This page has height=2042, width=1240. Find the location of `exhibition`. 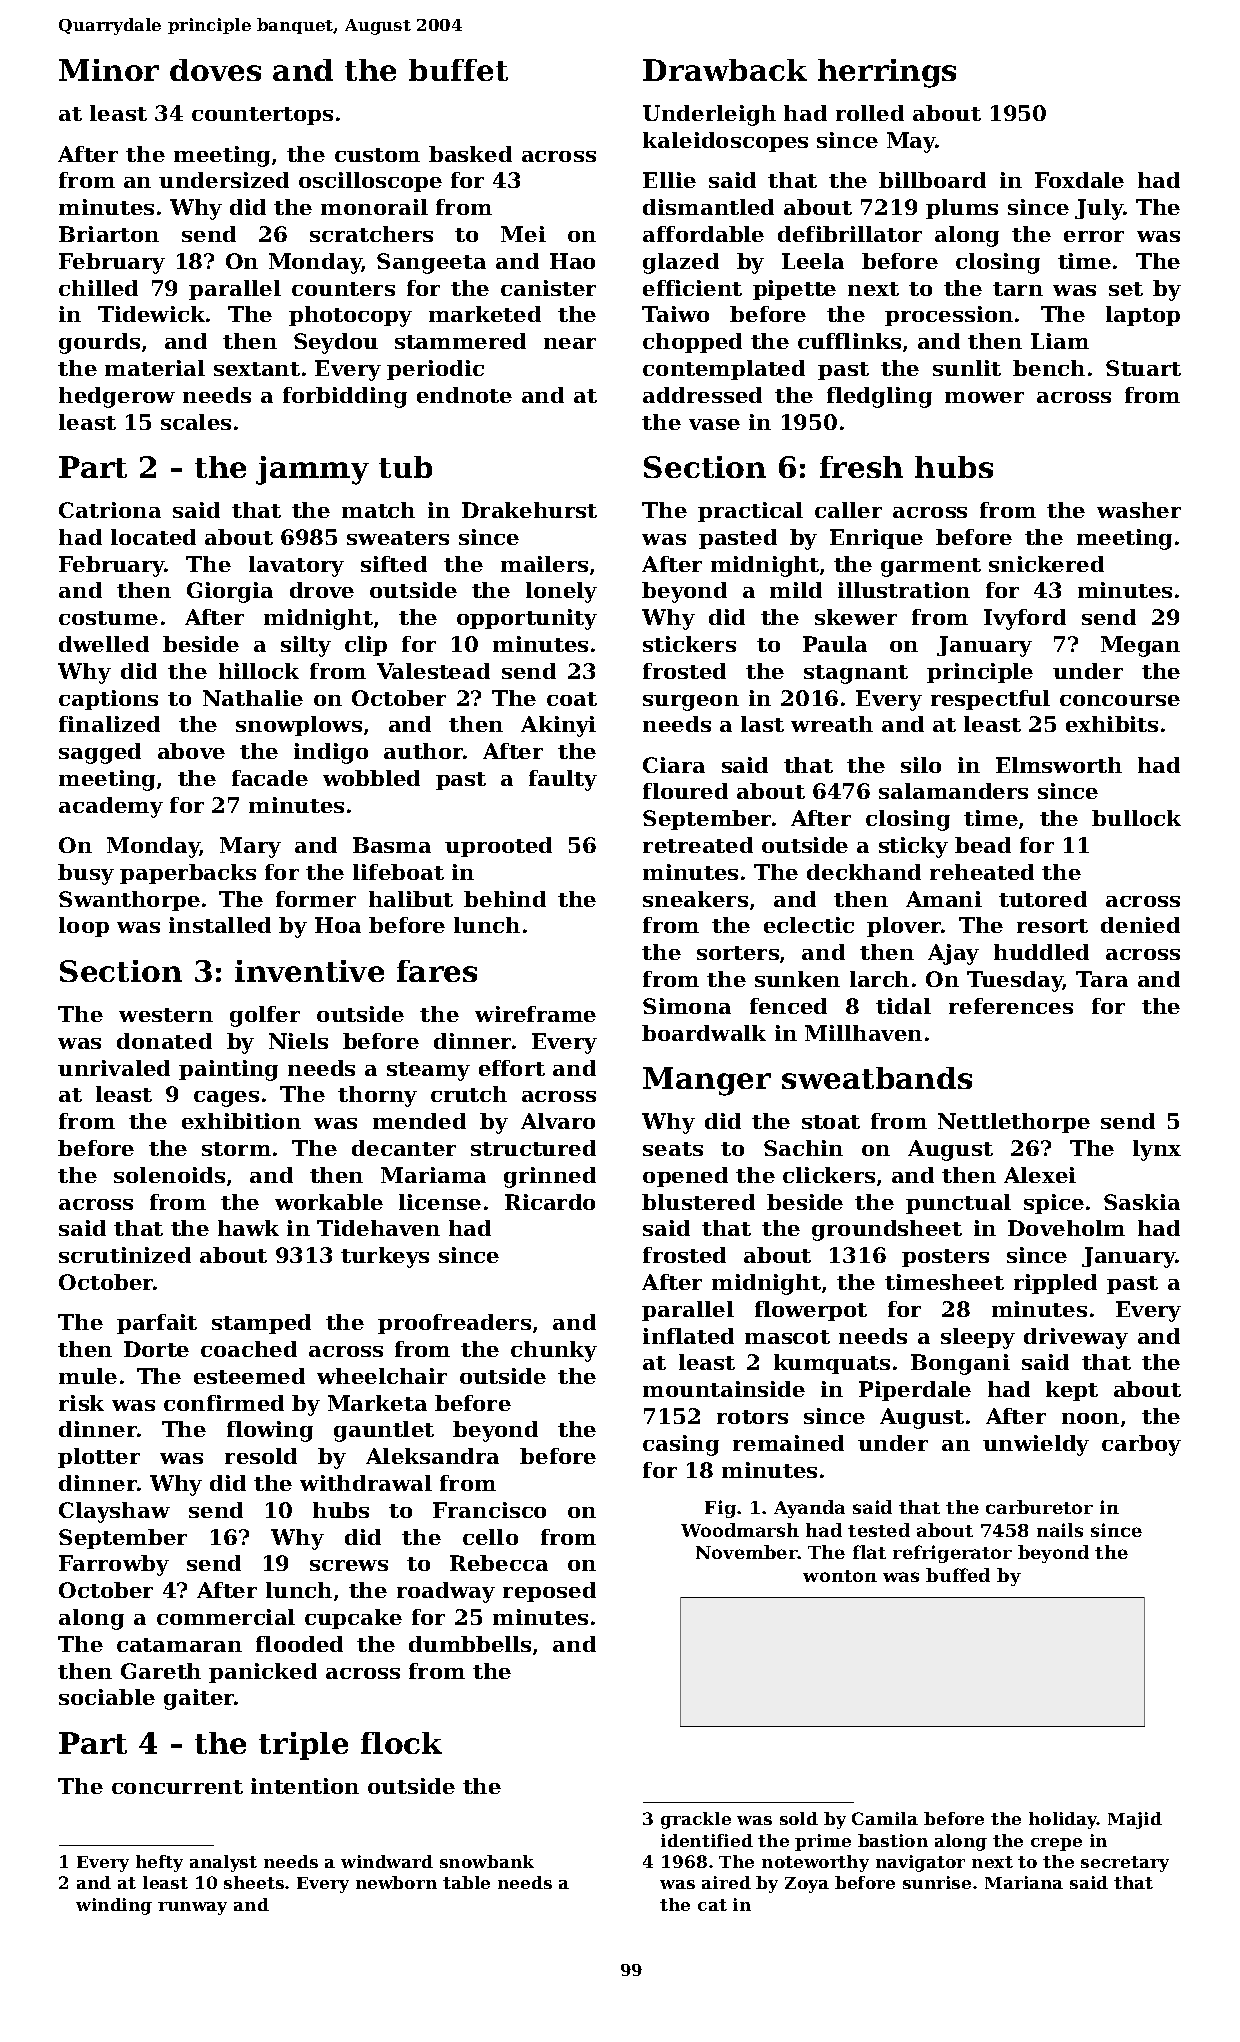

exhibition is located at coordinates (241, 1121).
